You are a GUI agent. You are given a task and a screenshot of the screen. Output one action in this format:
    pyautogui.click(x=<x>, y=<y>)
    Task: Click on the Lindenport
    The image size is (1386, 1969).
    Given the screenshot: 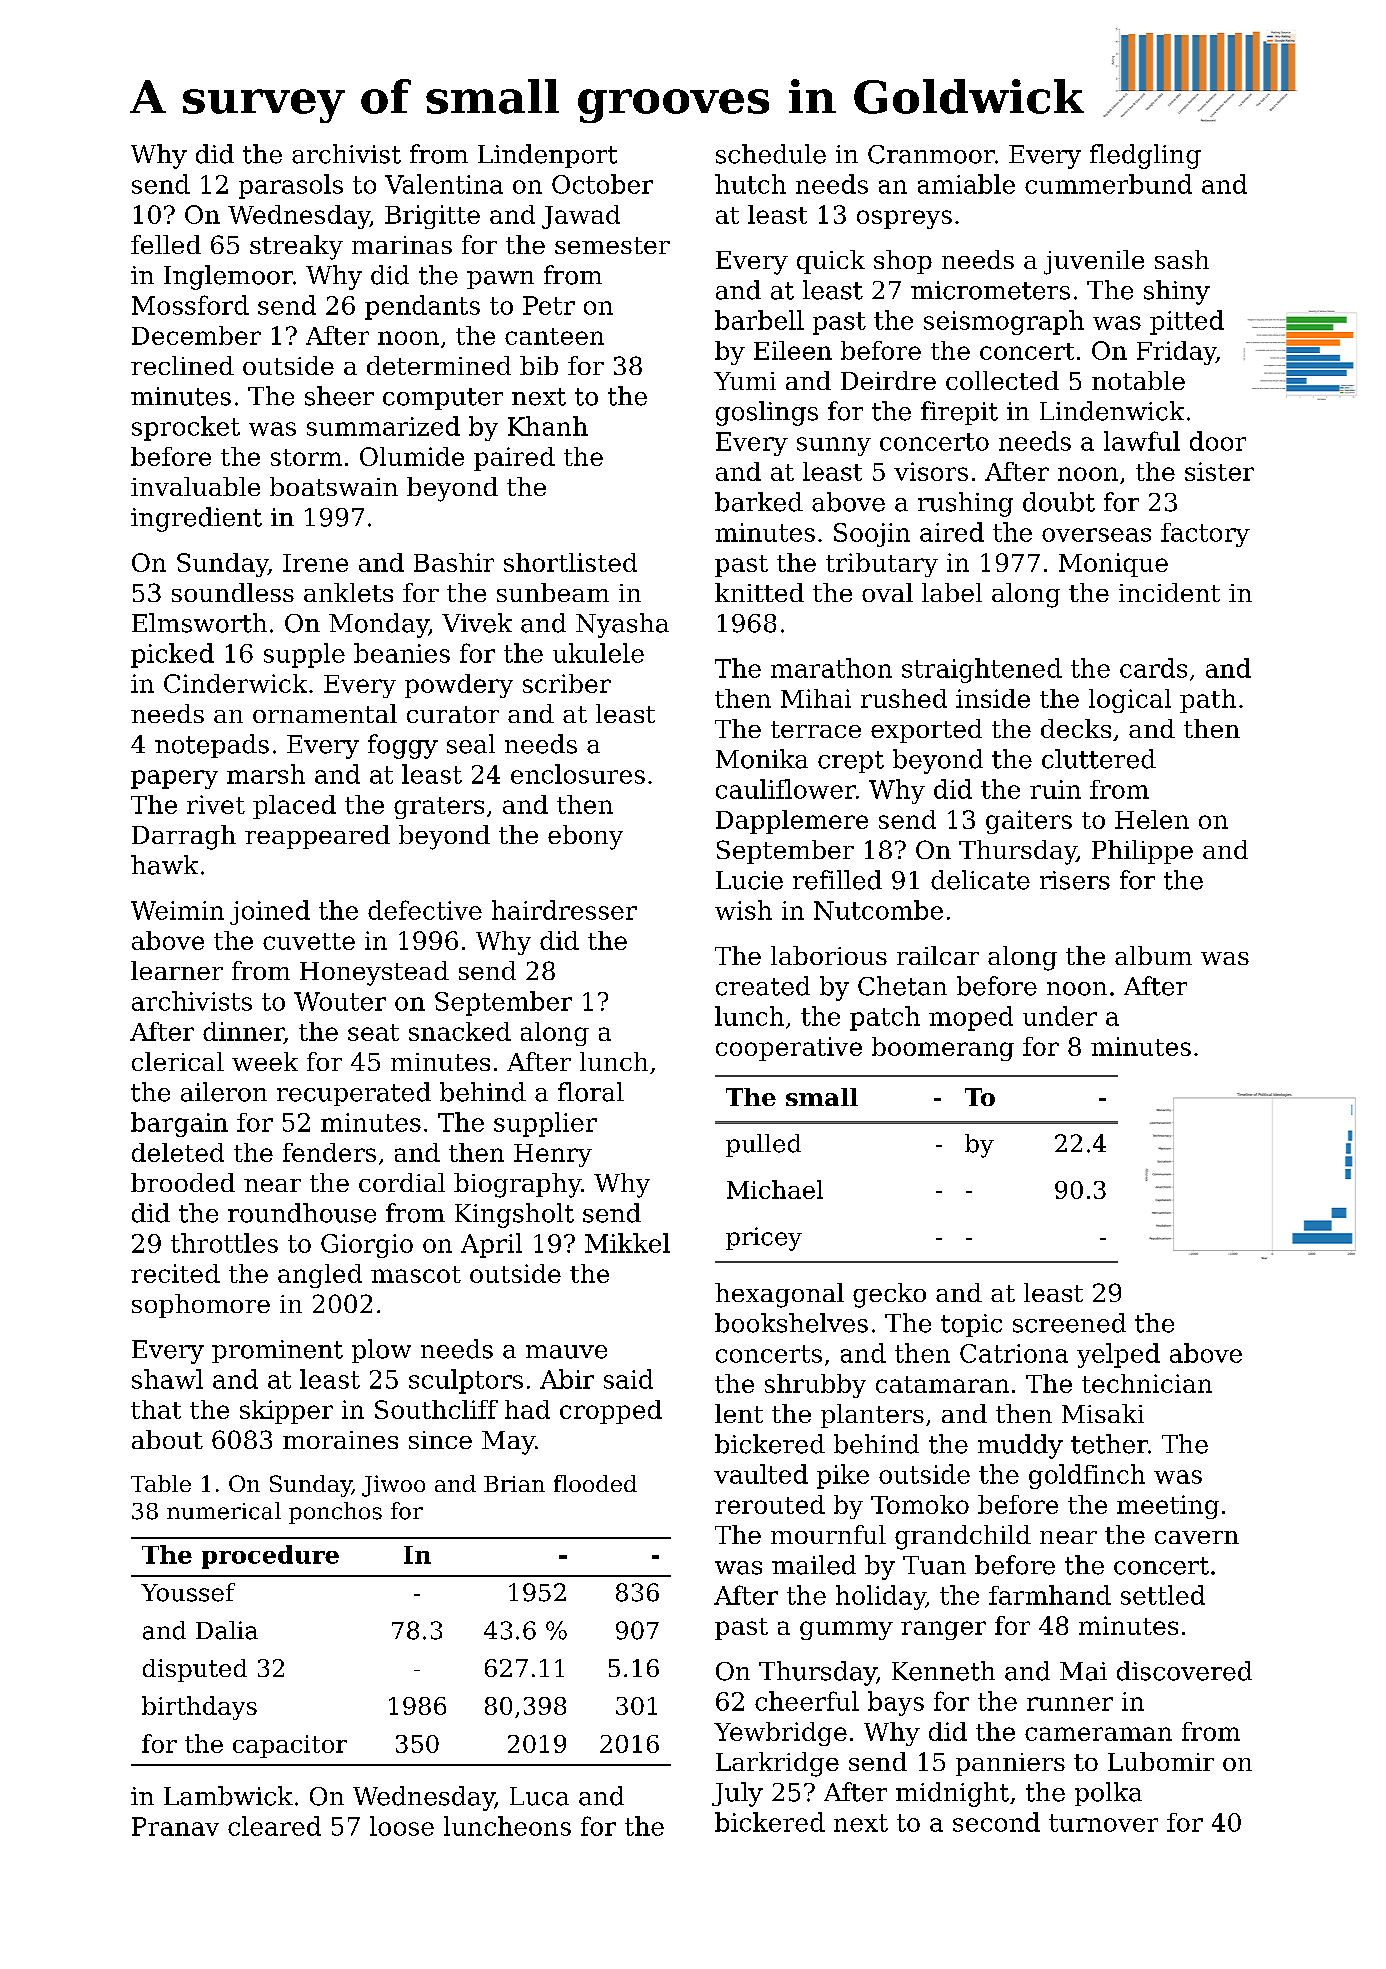 What is the action you would take?
    pyautogui.click(x=547, y=156)
